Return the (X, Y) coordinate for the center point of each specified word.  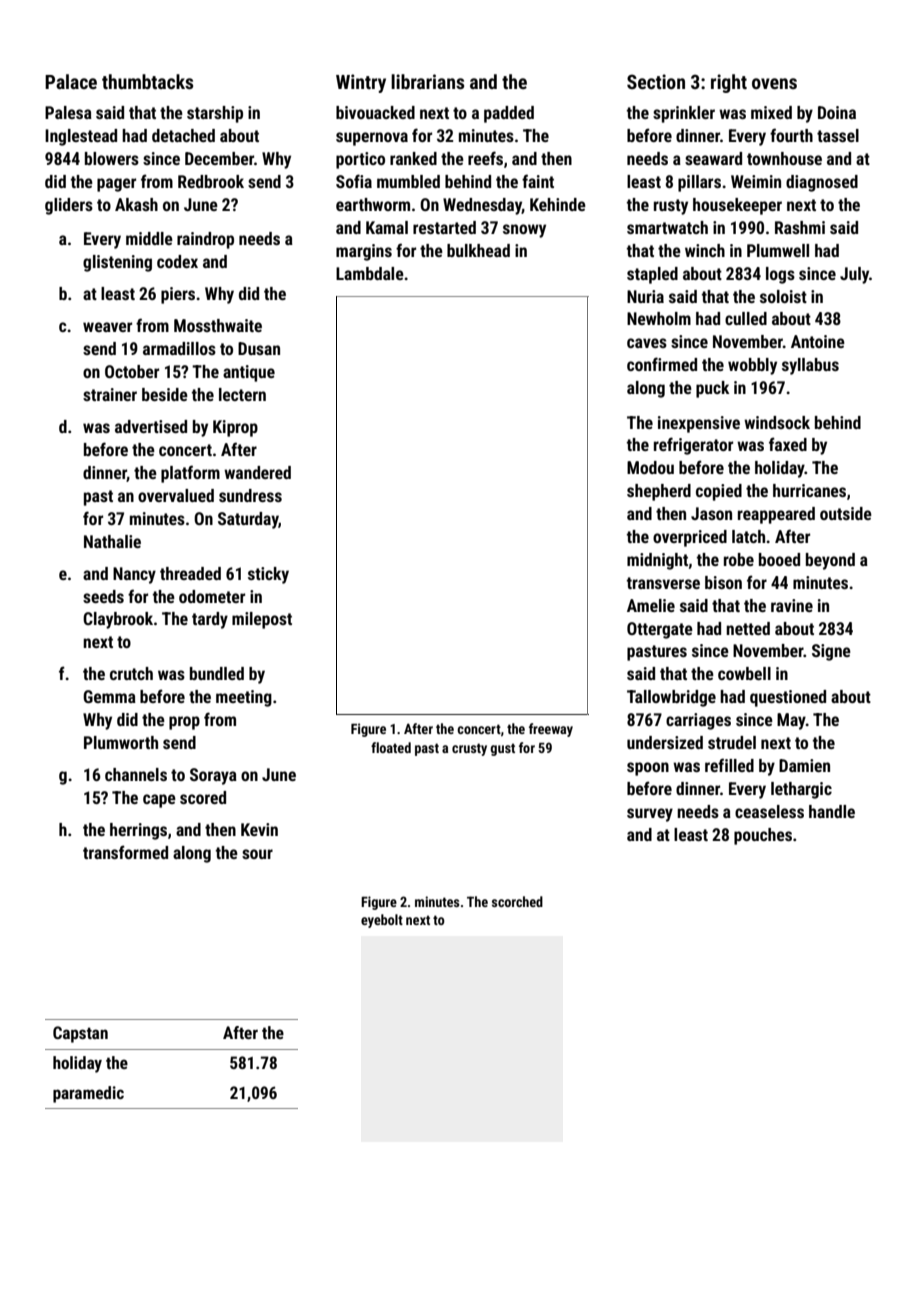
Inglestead (81, 137)
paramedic (88, 1094)
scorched (517, 901)
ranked (413, 158)
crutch (131, 673)
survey (650, 815)
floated (391, 747)
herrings (138, 831)
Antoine (818, 341)
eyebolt (382, 921)
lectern (242, 394)
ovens (774, 83)
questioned (788, 698)
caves (647, 343)
